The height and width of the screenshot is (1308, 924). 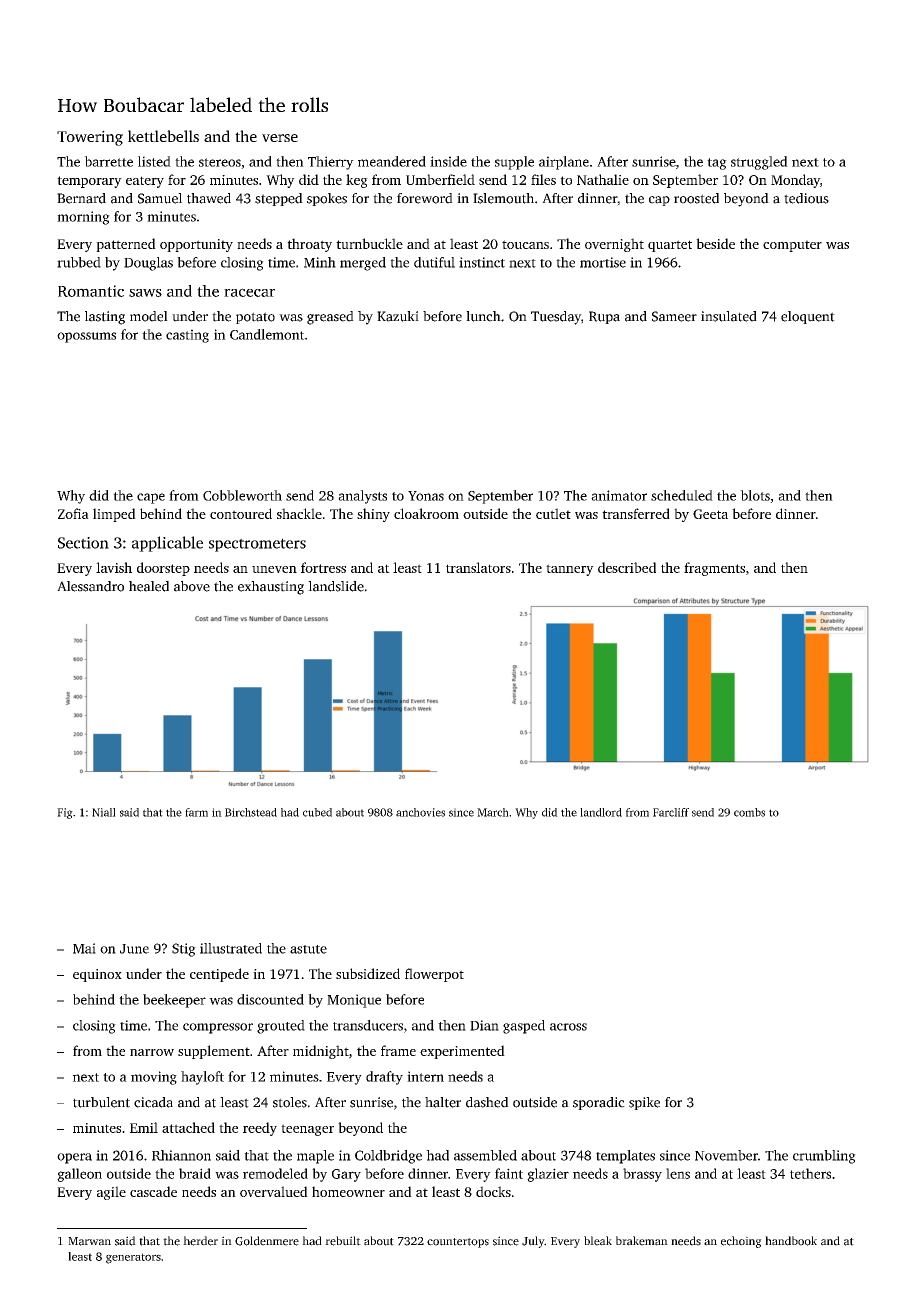 I want to click on anchovies, so click(x=420, y=812).
